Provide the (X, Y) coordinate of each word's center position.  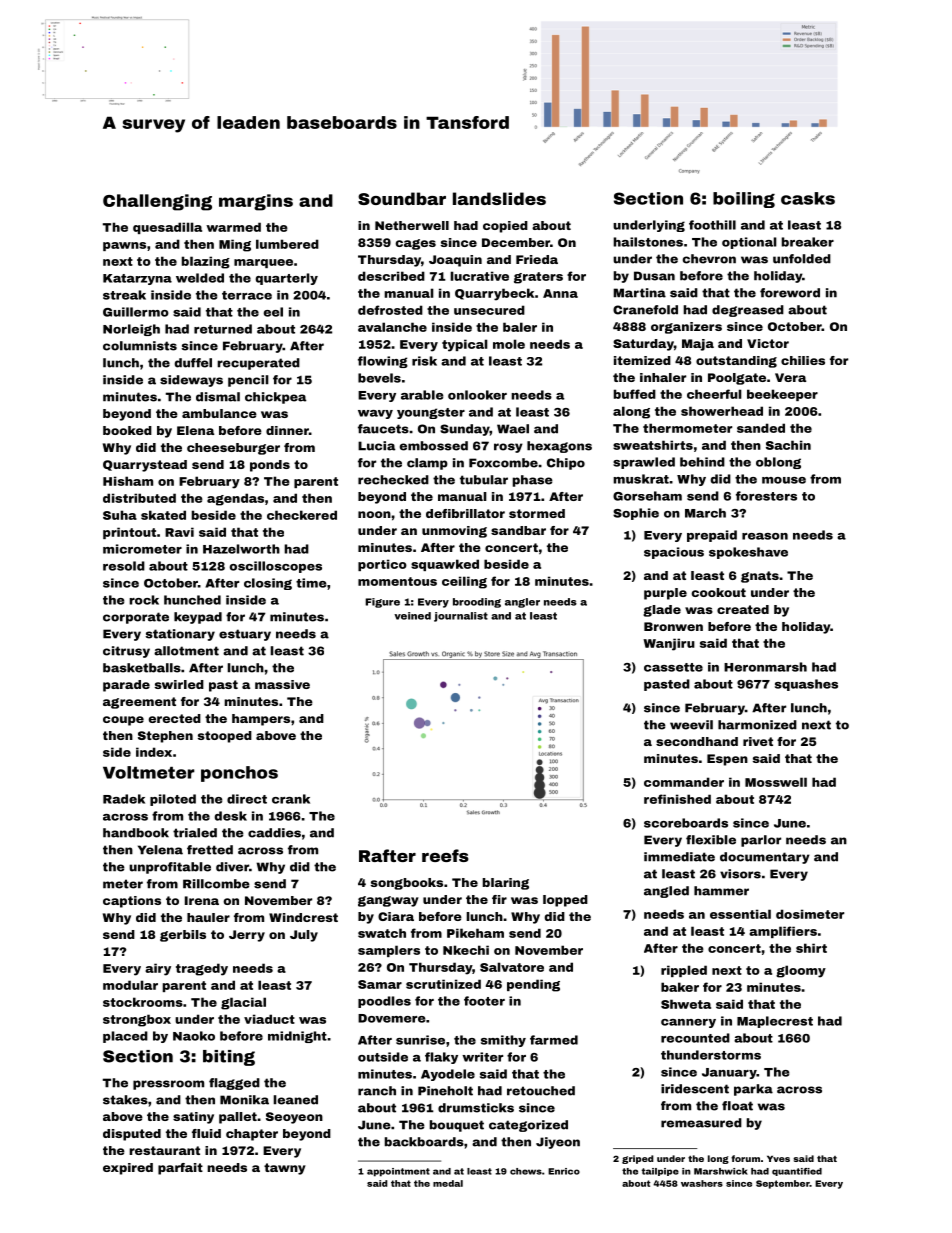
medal (448, 1183)
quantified (797, 1172)
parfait (180, 1169)
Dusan (654, 276)
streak (124, 295)
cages (415, 244)
